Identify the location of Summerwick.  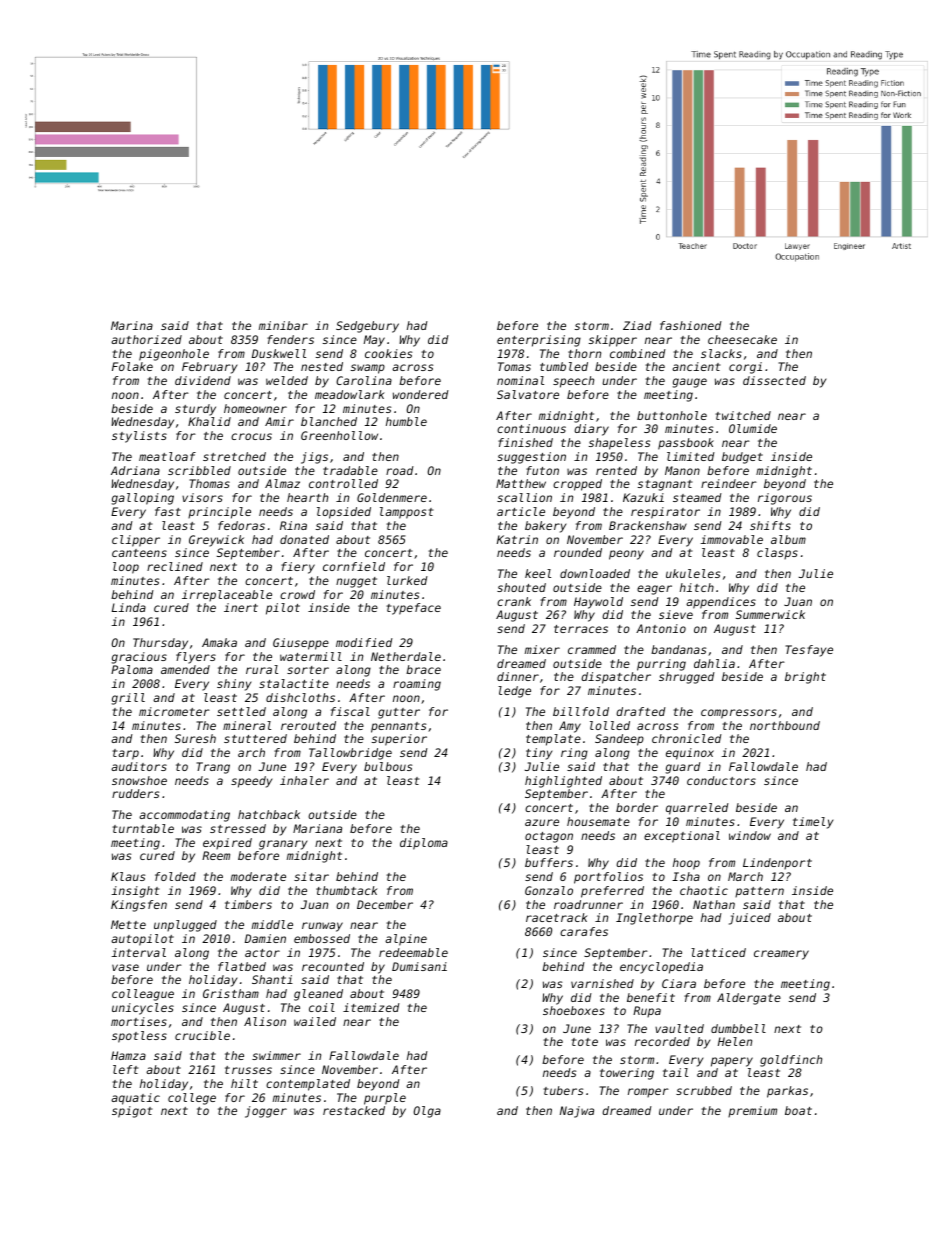
(770, 614).
